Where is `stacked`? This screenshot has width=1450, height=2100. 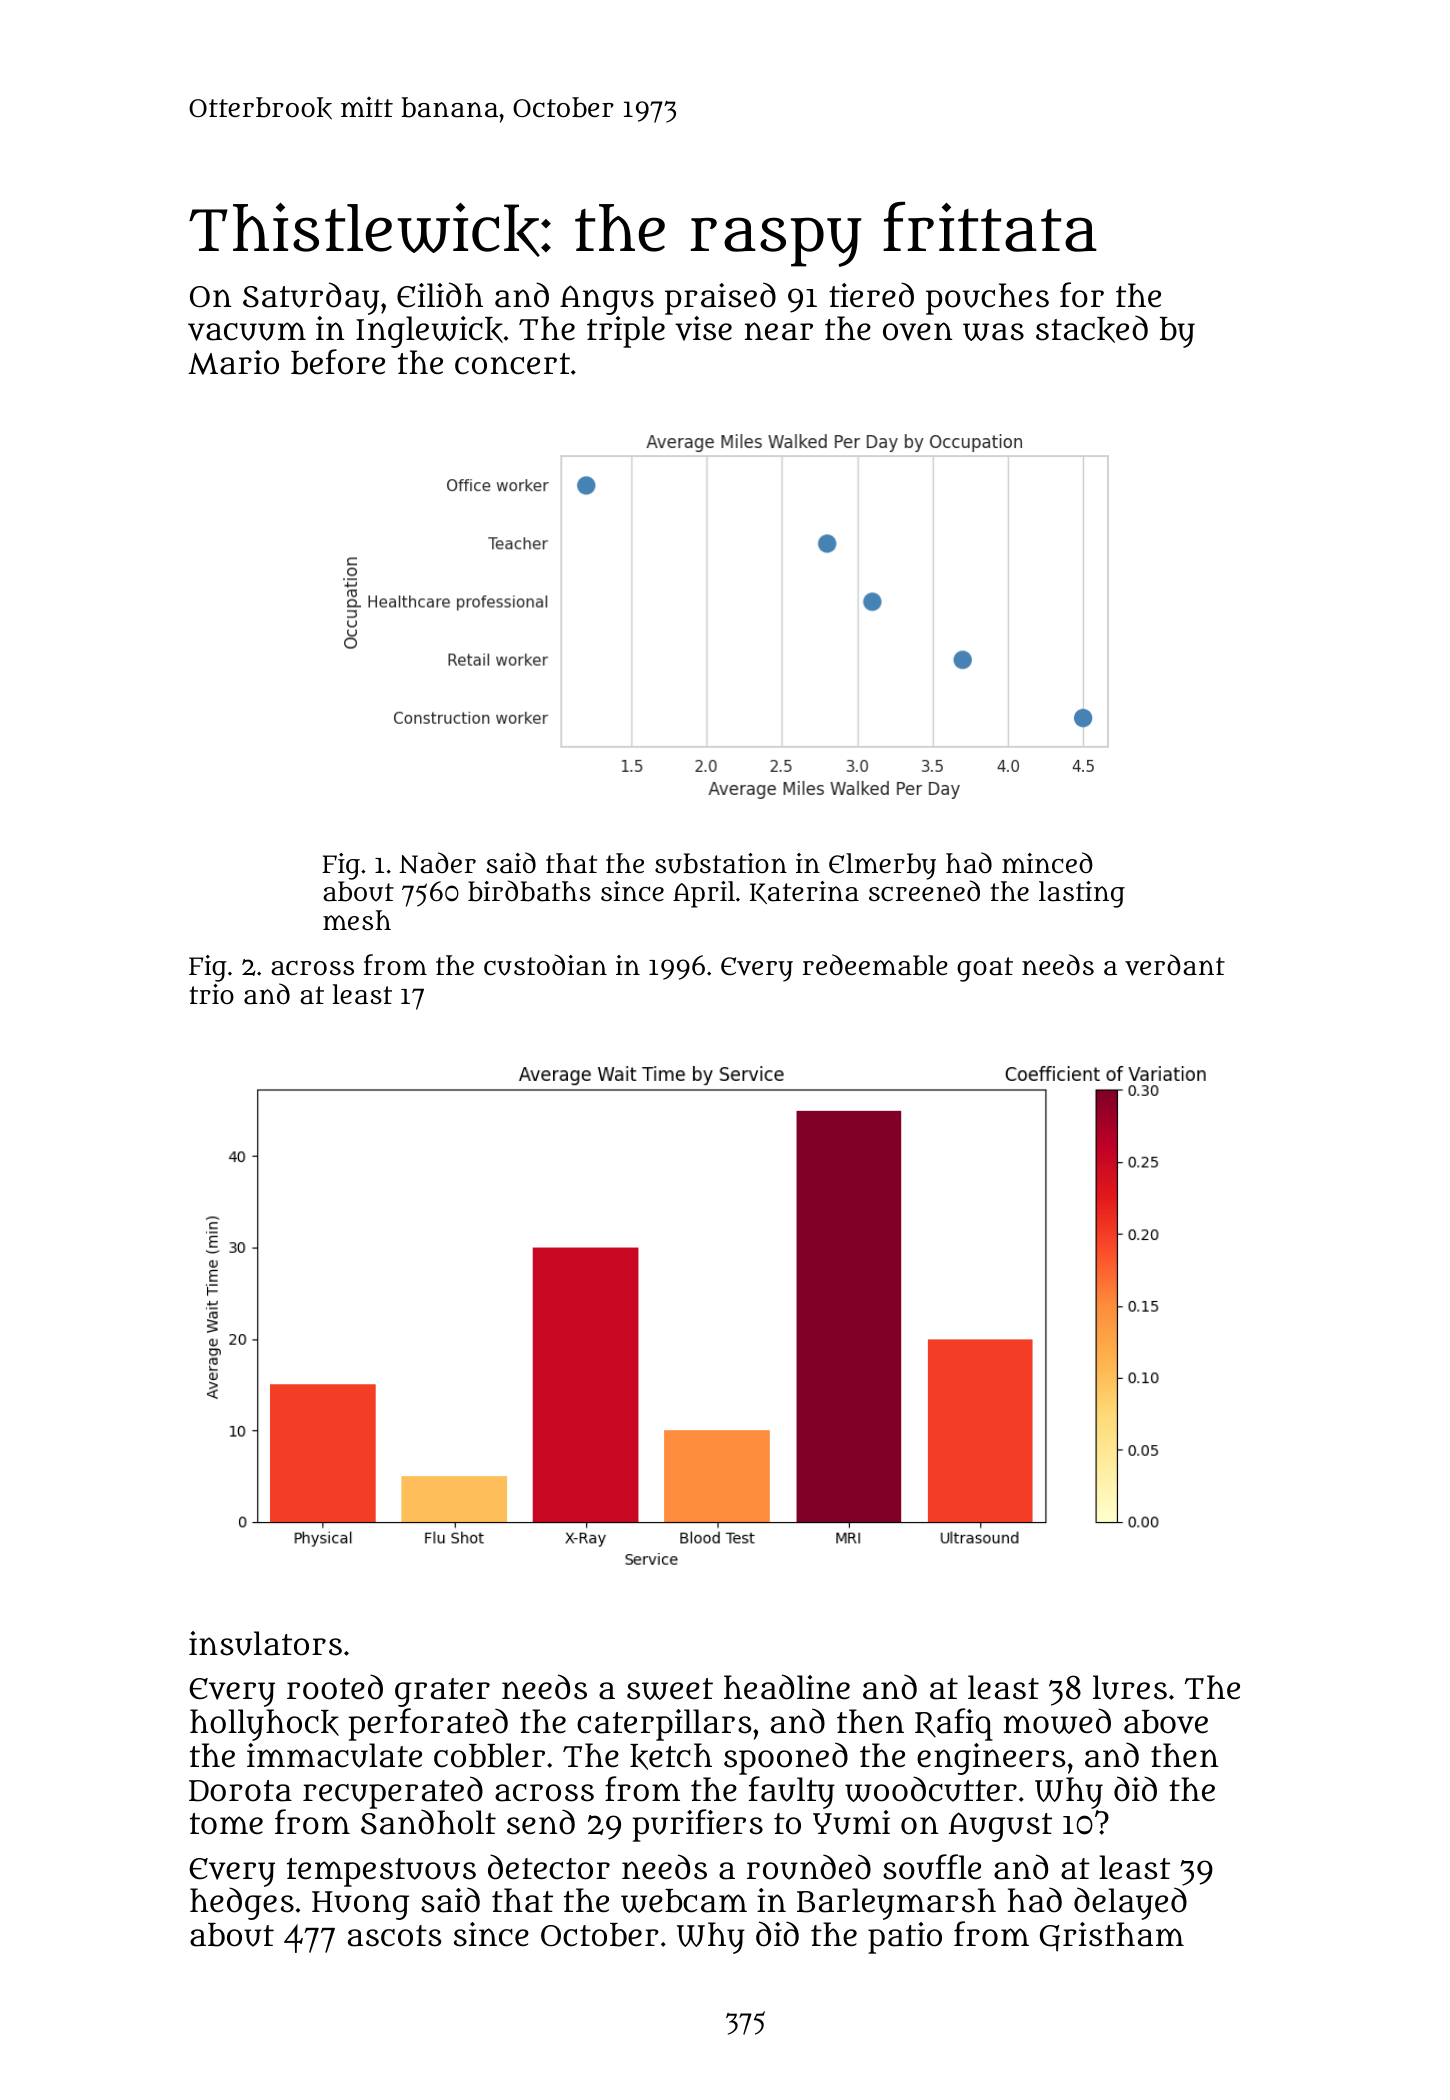 stacked is located at coordinates (1092, 329).
